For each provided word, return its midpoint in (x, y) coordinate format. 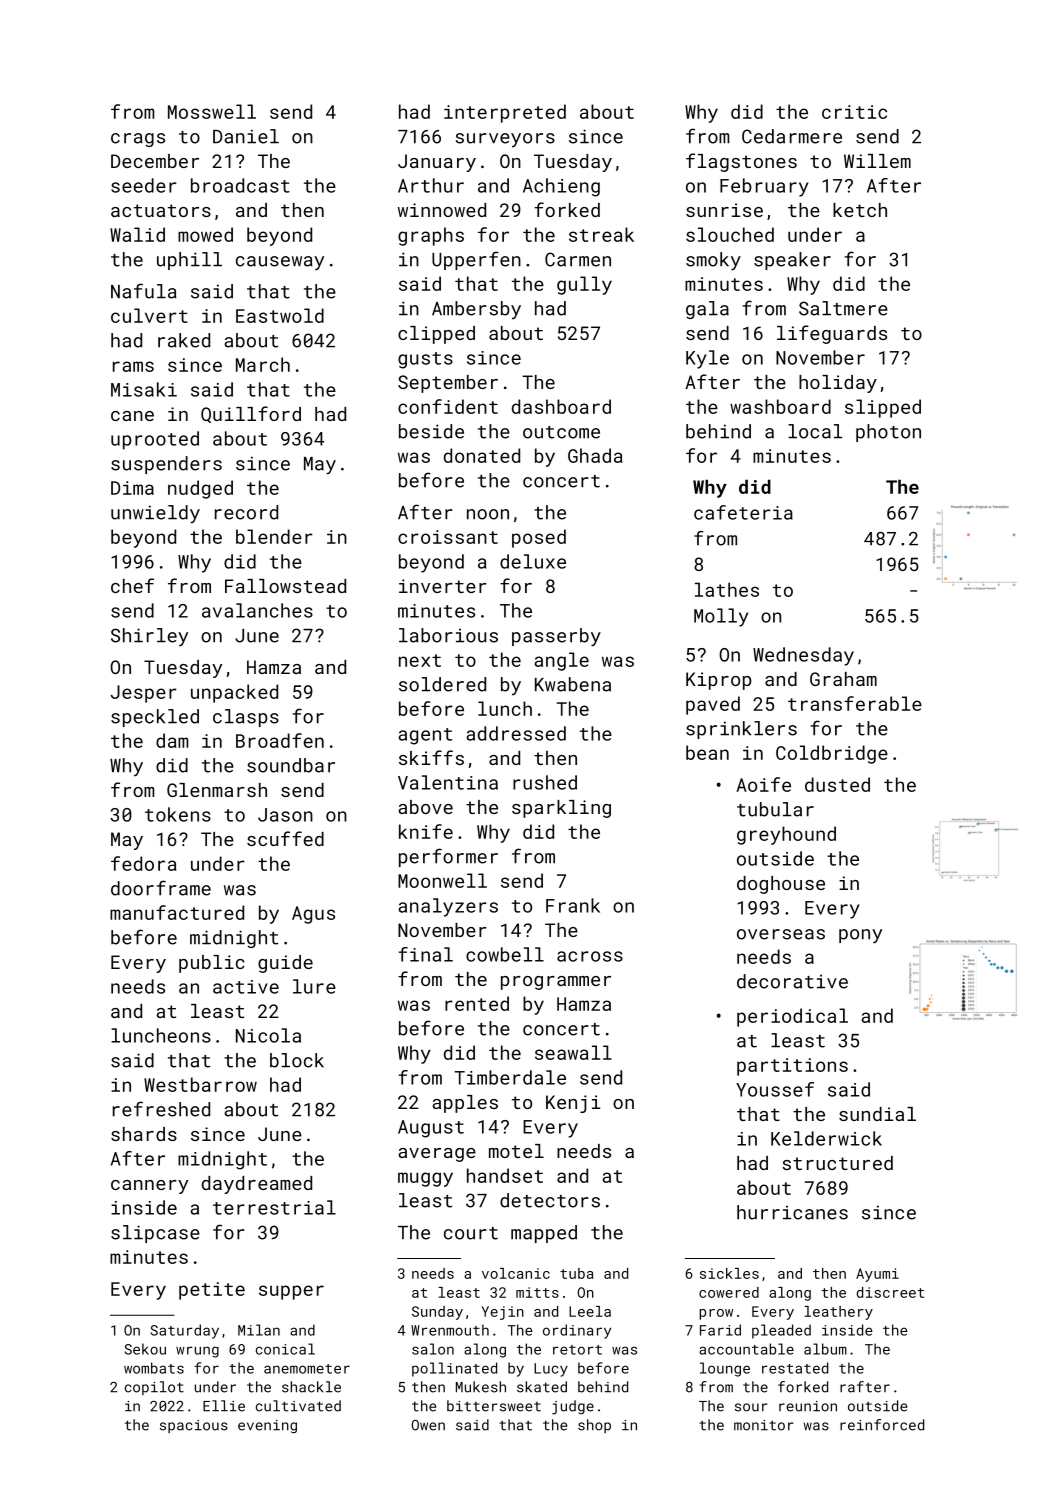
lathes (727, 589)
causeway (280, 263)
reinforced (882, 1425)
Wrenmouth (450, 1330)
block (297, 1060)
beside (431, 431)
